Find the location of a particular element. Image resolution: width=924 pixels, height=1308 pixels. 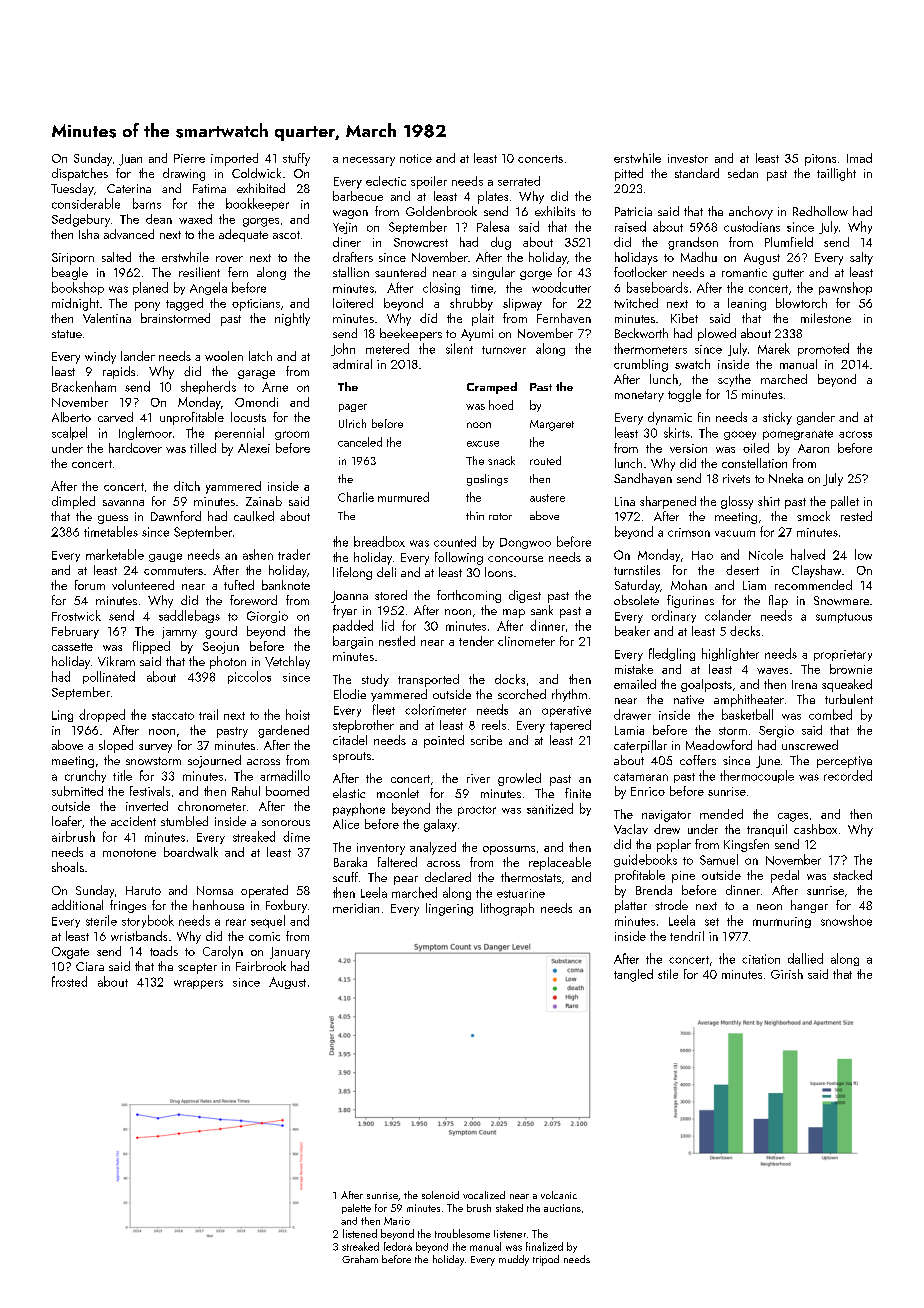

Coldwick is located at coordinates (256, 173).
